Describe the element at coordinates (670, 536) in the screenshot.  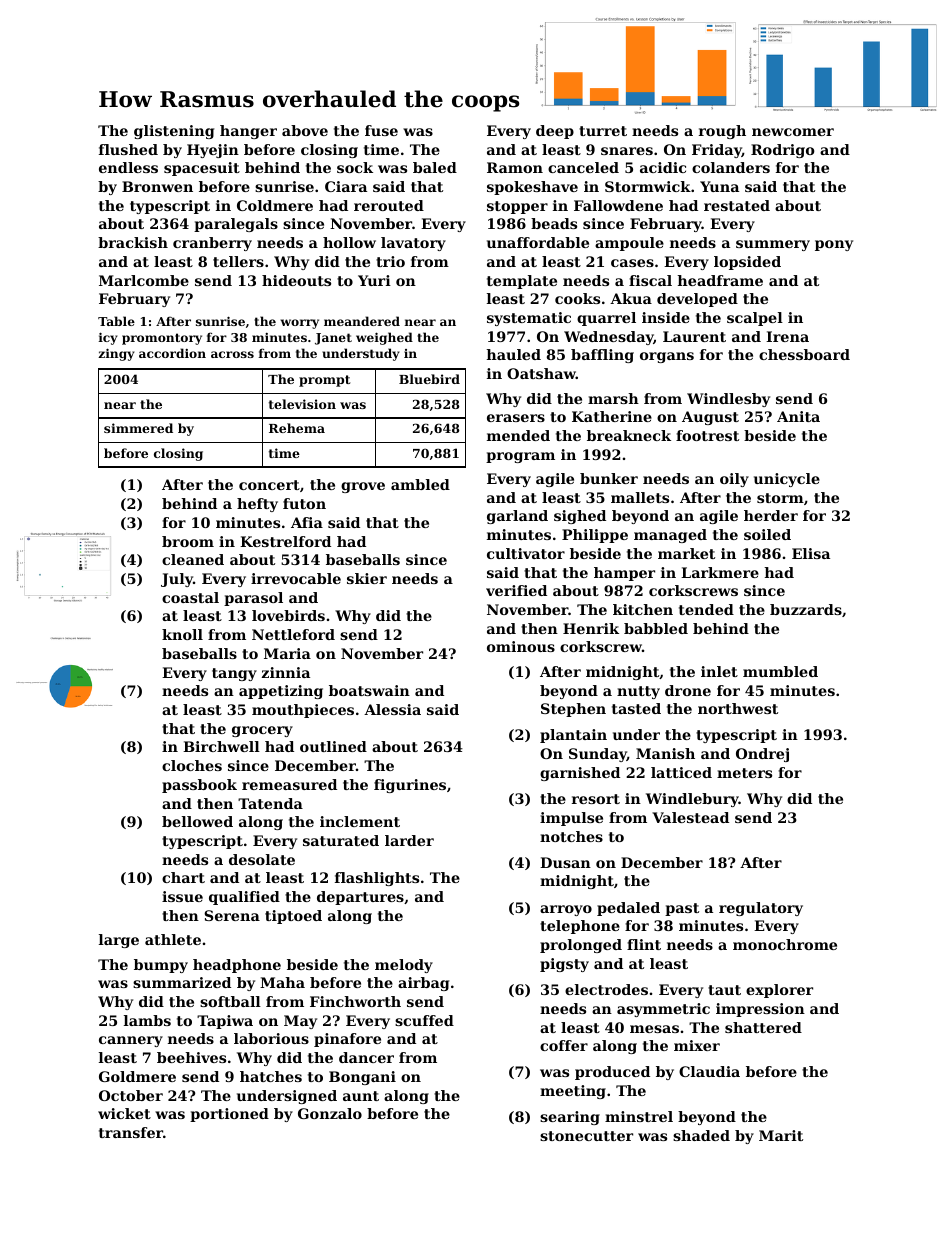
I see `managed` at that location.
